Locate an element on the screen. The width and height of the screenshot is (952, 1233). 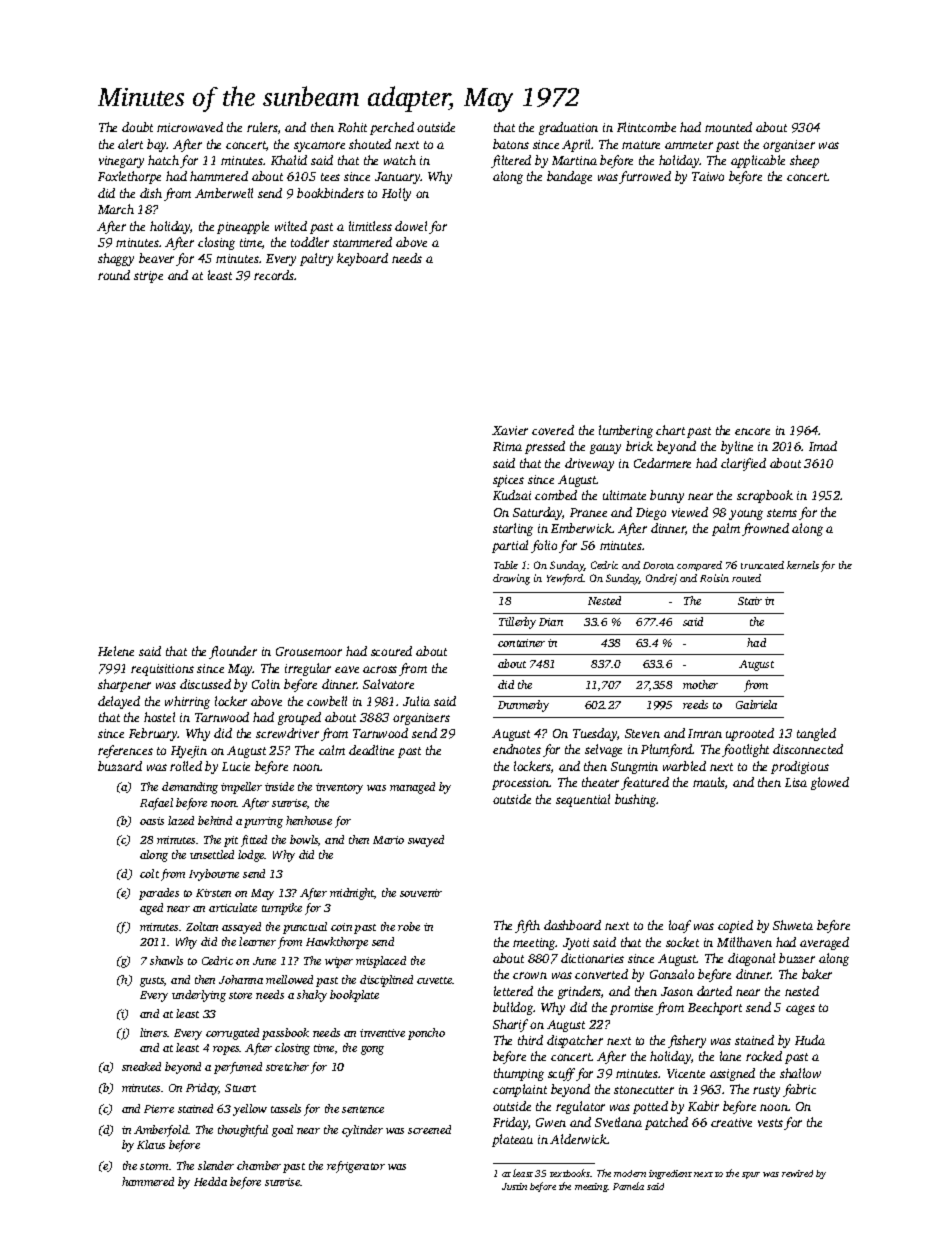
furrowed is located at coordinates (645, 177).
